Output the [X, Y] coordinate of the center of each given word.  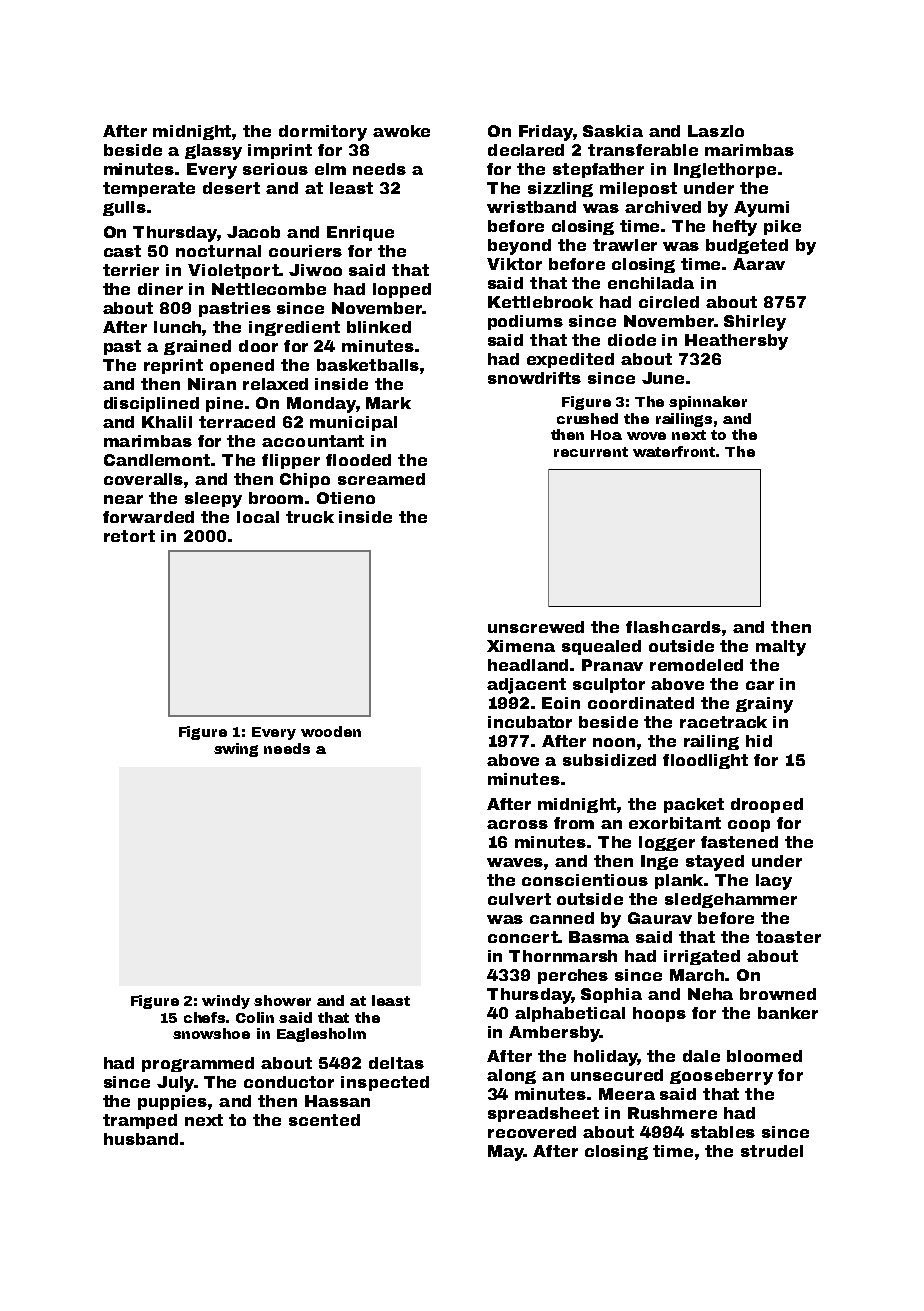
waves [515, 862]
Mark [388, 403]
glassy [213, 152]
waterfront [674, 451]
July [175, 1084]
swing [236, 750]
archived [663, 207]
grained [197, 347]
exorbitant [675, 823]
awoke [401, 131]
